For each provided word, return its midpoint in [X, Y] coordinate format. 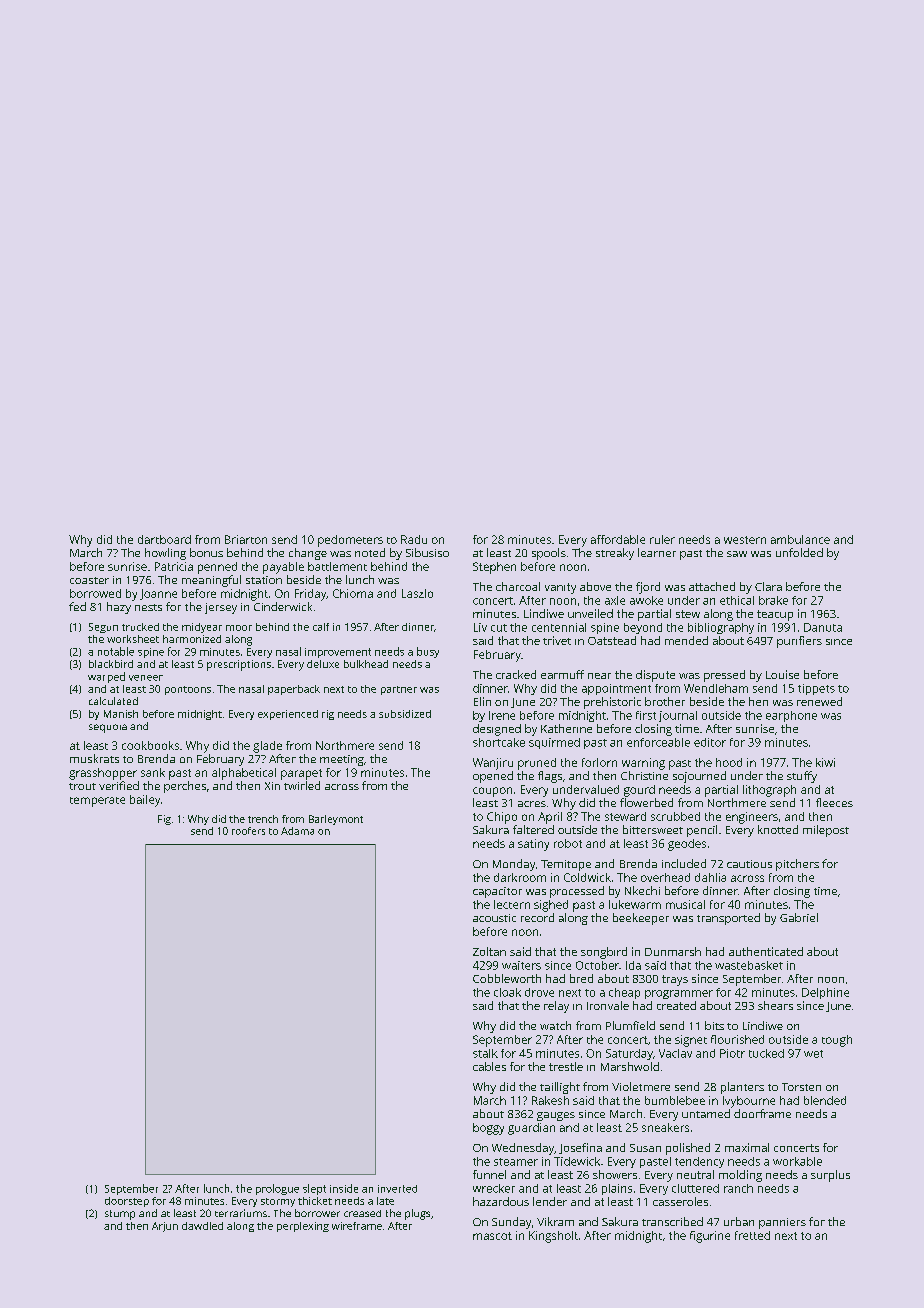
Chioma [353, 593]
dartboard [164, 539]
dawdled [202, 1226]
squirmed [554, 743]
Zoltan [489, 951]
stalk [485, 1053]
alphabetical [244, 774]
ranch [738, 1188]
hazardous [501, 1201]
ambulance [800, 539]
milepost [826, 831]
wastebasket [749, 965]
